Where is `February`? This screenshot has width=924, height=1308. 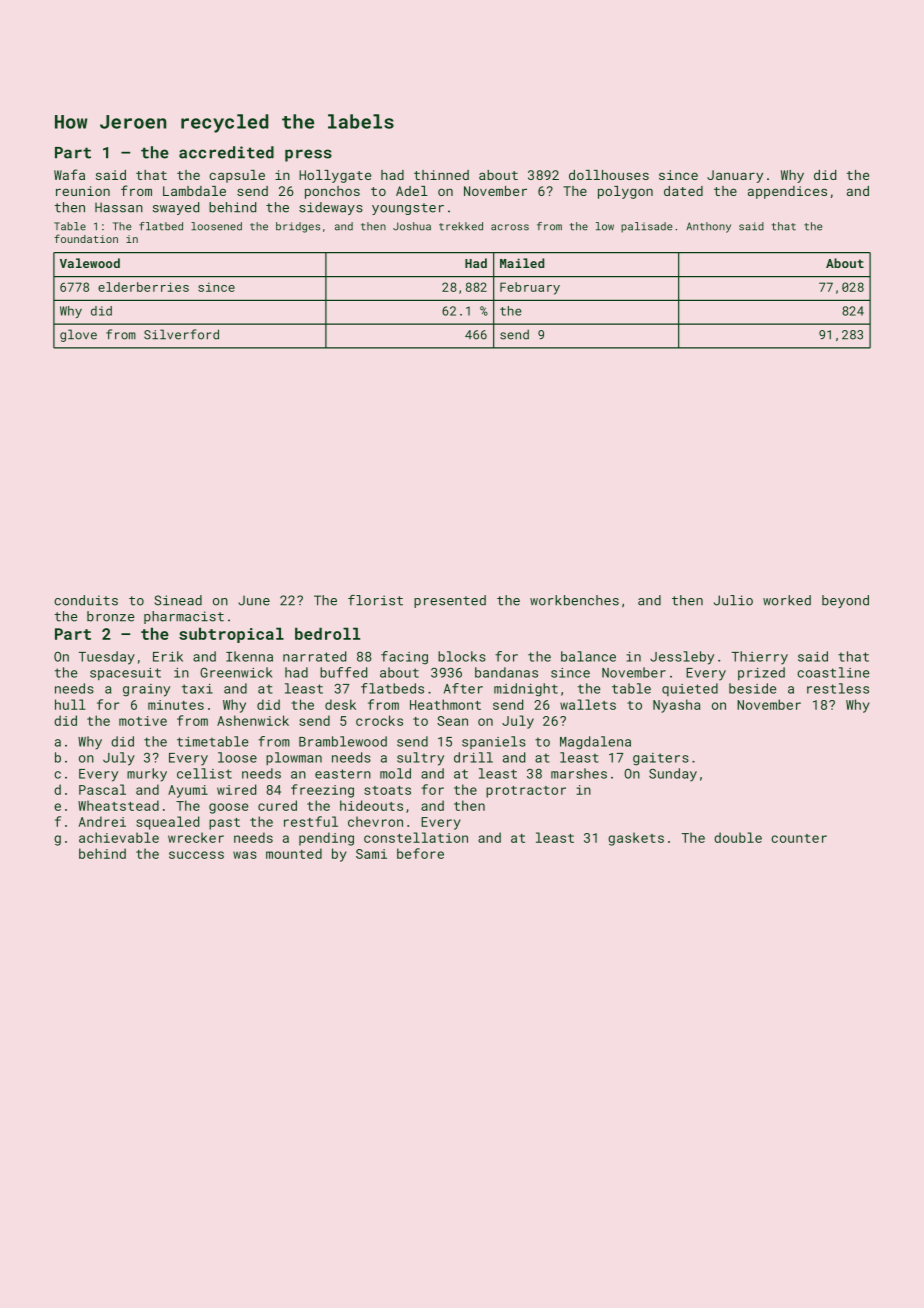 February is located at coordinates (530, 288).
